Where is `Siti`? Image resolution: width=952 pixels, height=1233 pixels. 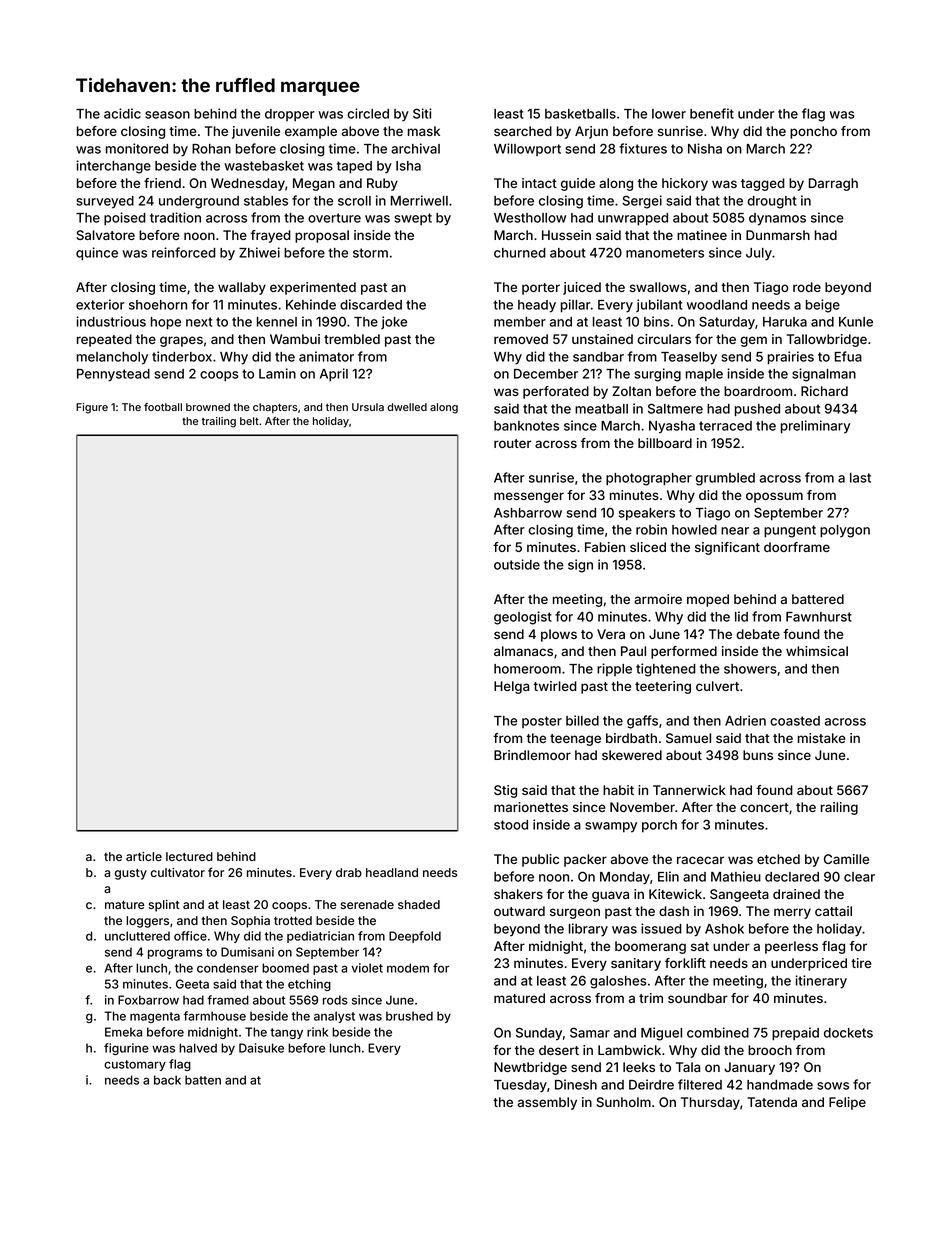 Siti is located at coordinates (422, 113).
